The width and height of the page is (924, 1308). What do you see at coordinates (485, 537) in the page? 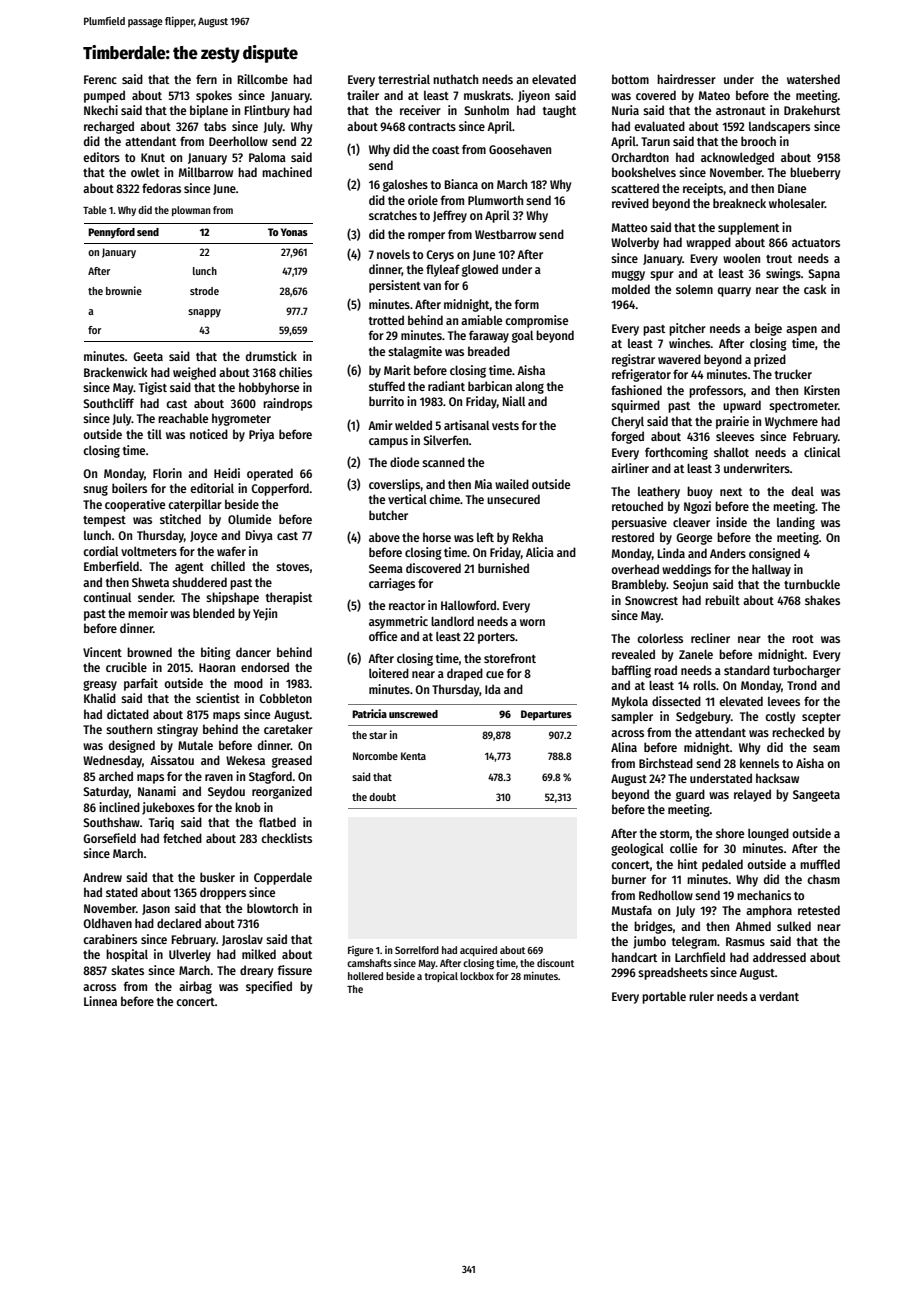
I see `left` at bounding box center [485, 537].
